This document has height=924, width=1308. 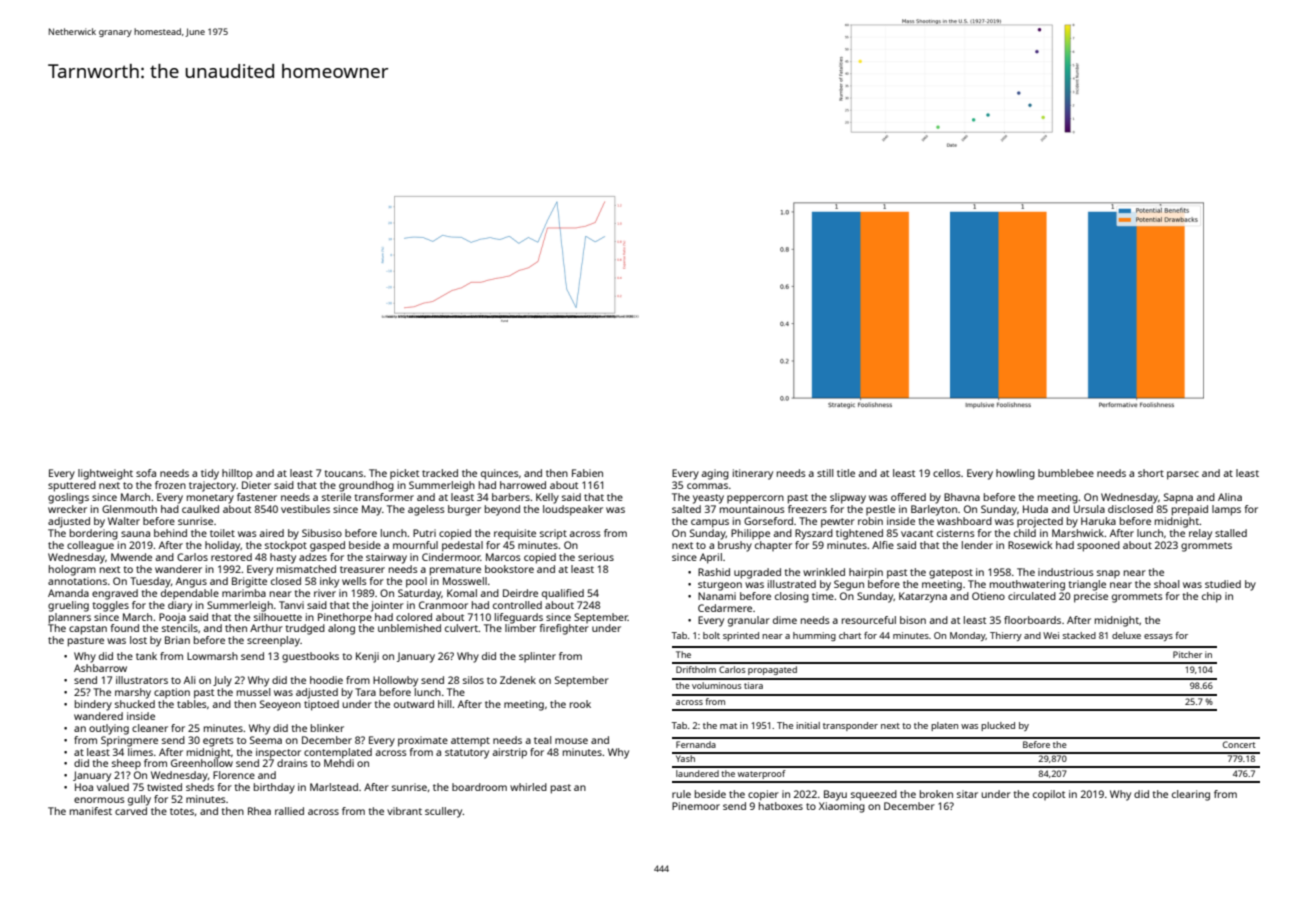 What do you see at coordinates (962, 497) in the document?
I see `Bhavna` at bounding box center [962, 497].
